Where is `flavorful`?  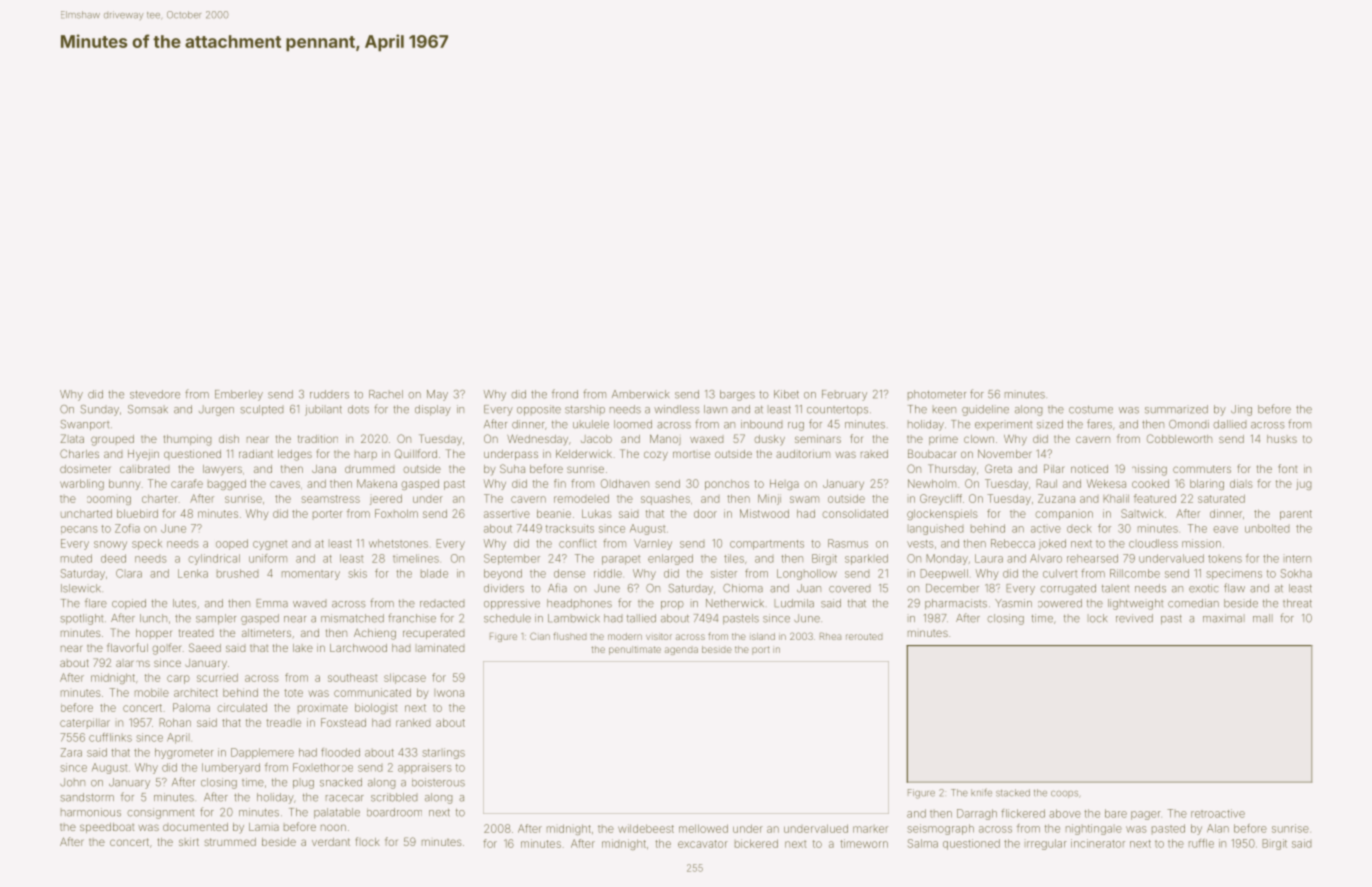 flavorful is located at coordinates (127, 647).
